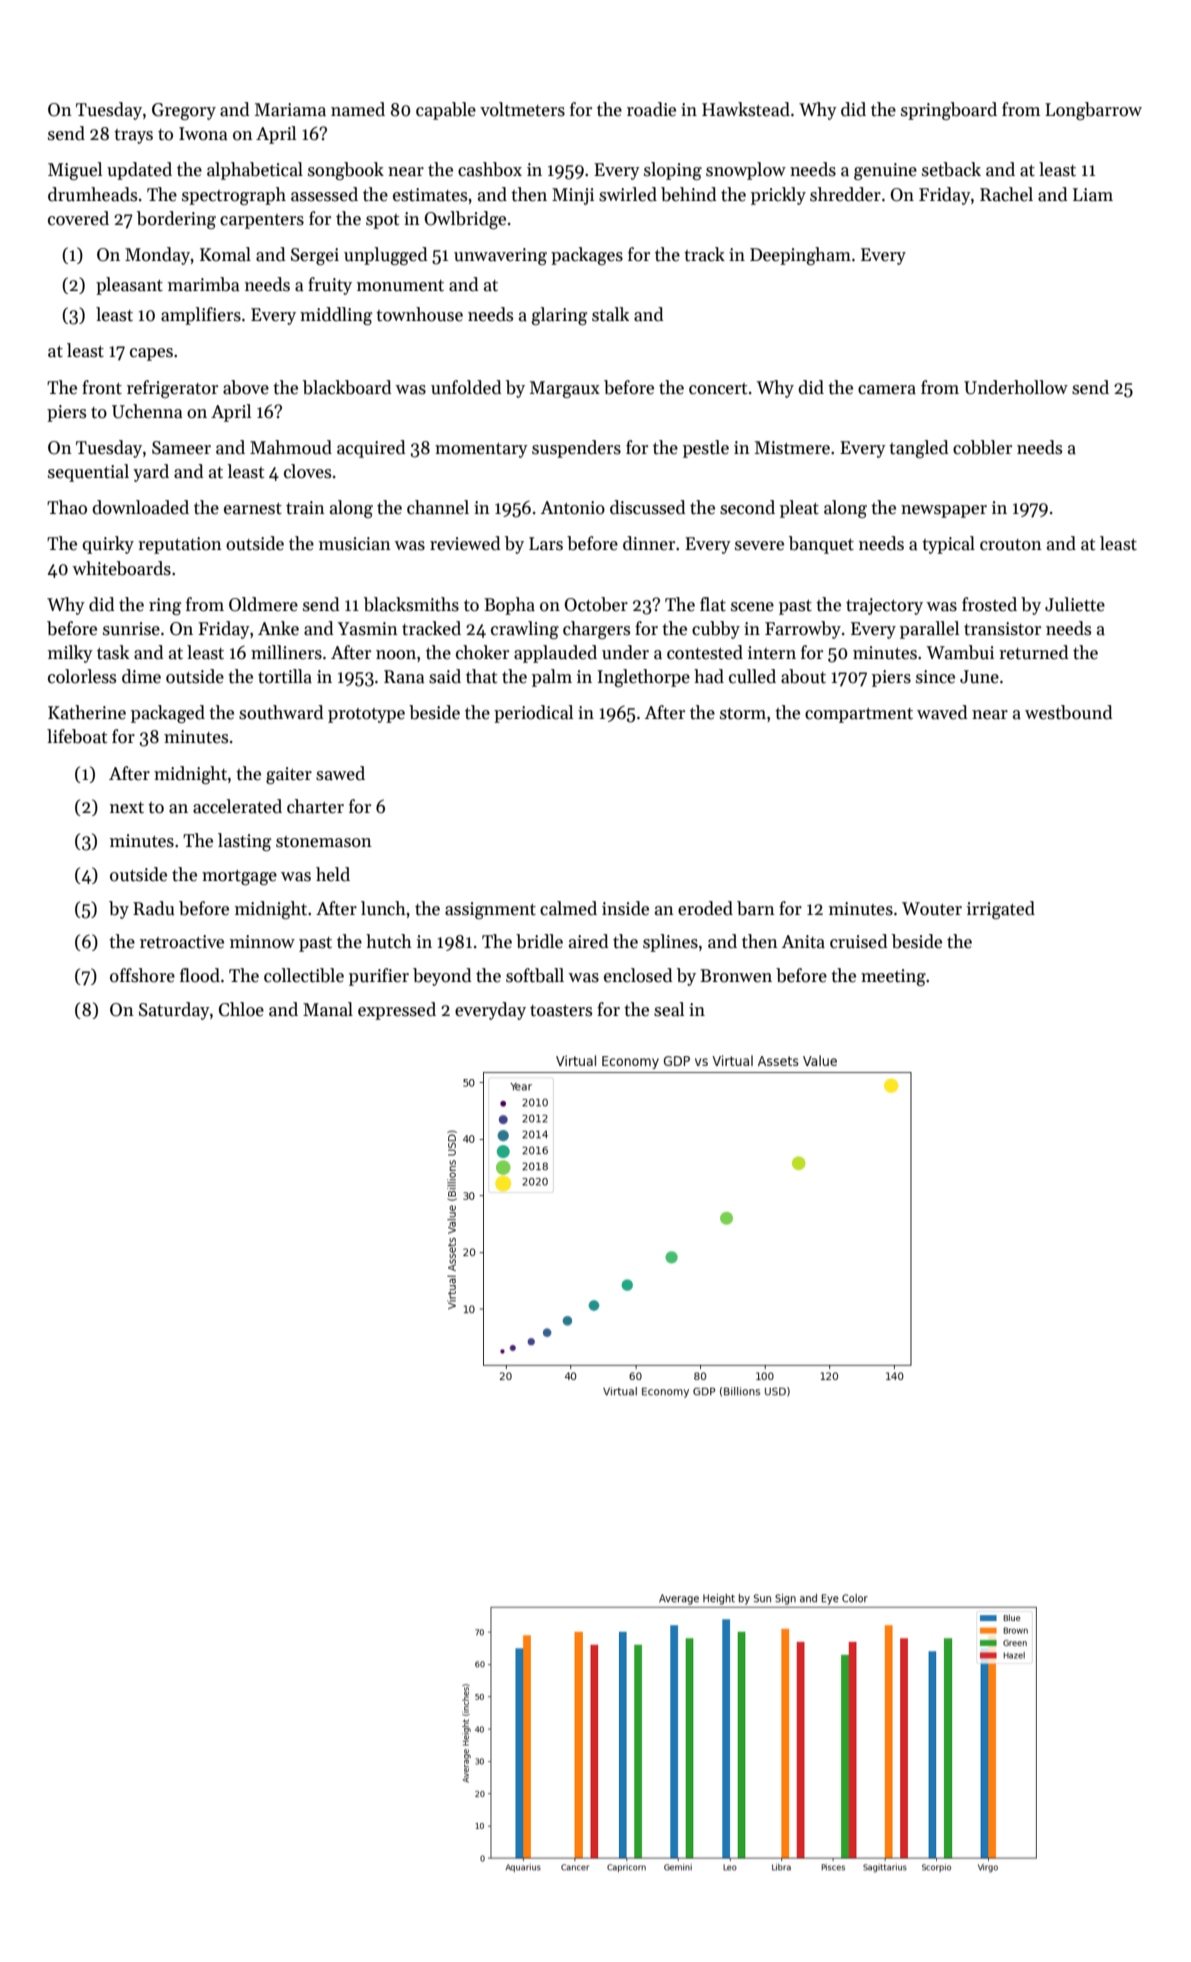  What do you see at coordinates (241, 1009) in the document?
I see `Chloe` at bounding box center [241, 1009].
